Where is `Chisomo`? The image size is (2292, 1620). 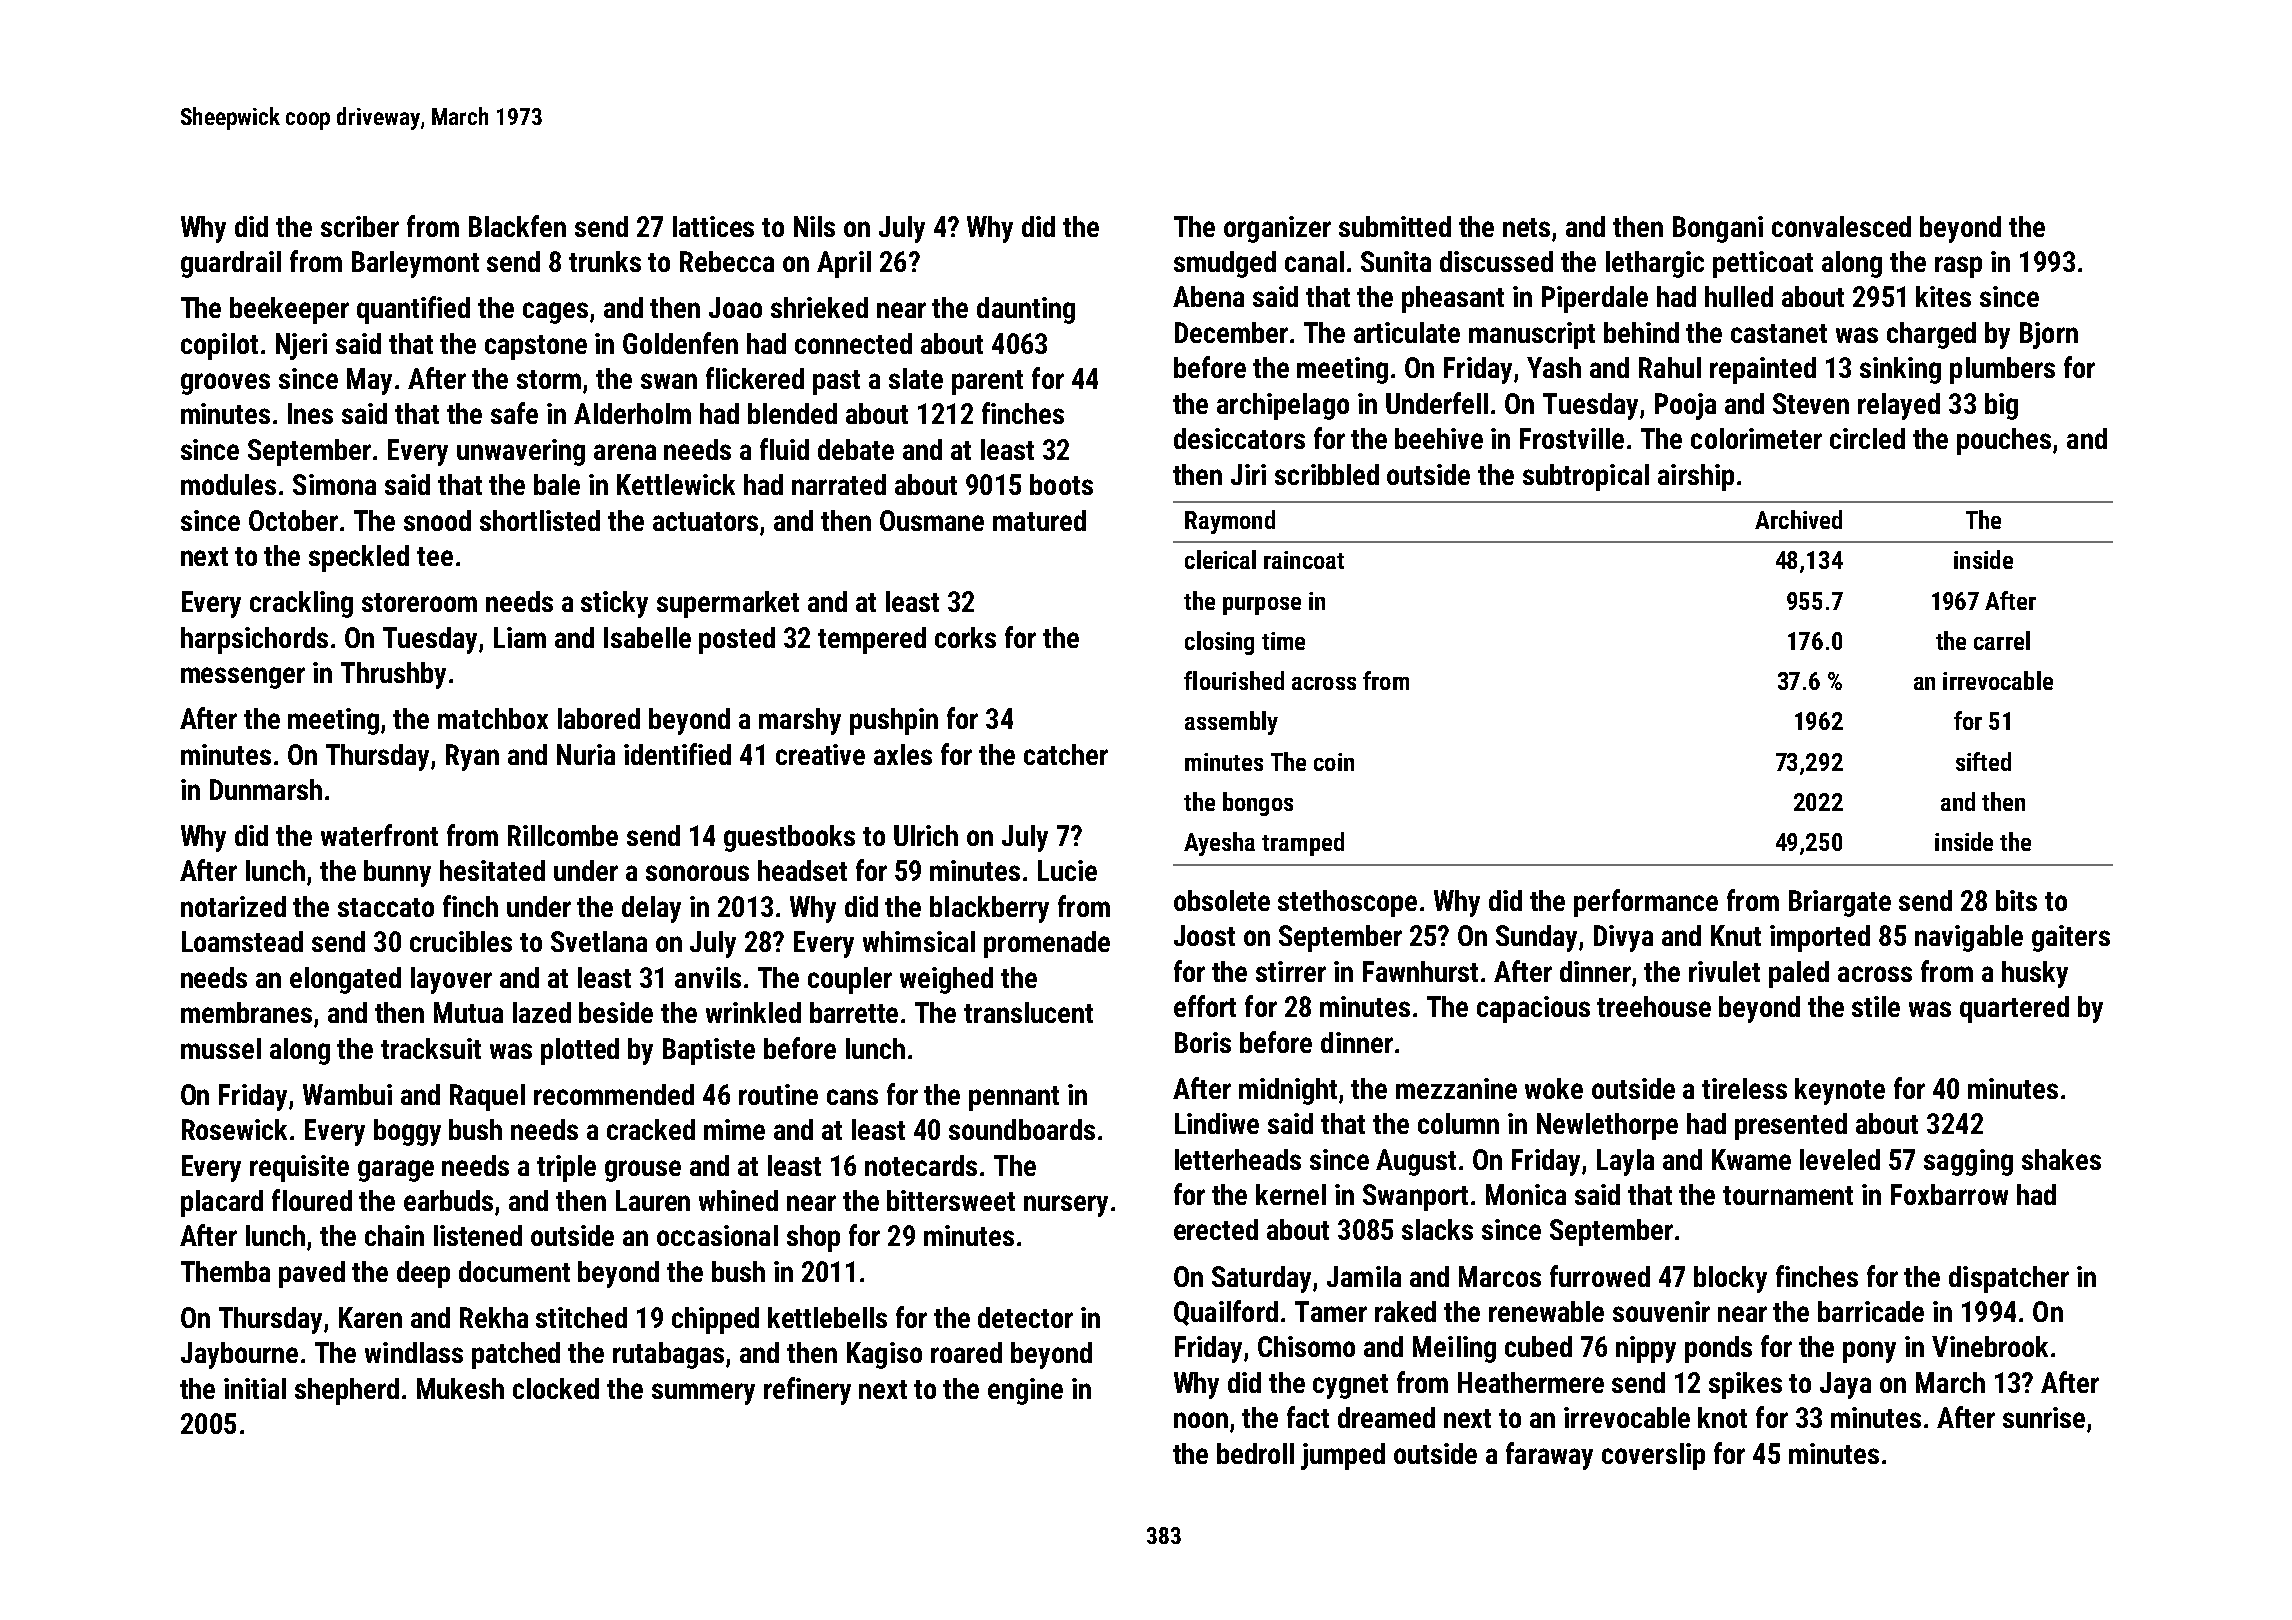
Chisomo is located at coordinates (1306, 1346).
